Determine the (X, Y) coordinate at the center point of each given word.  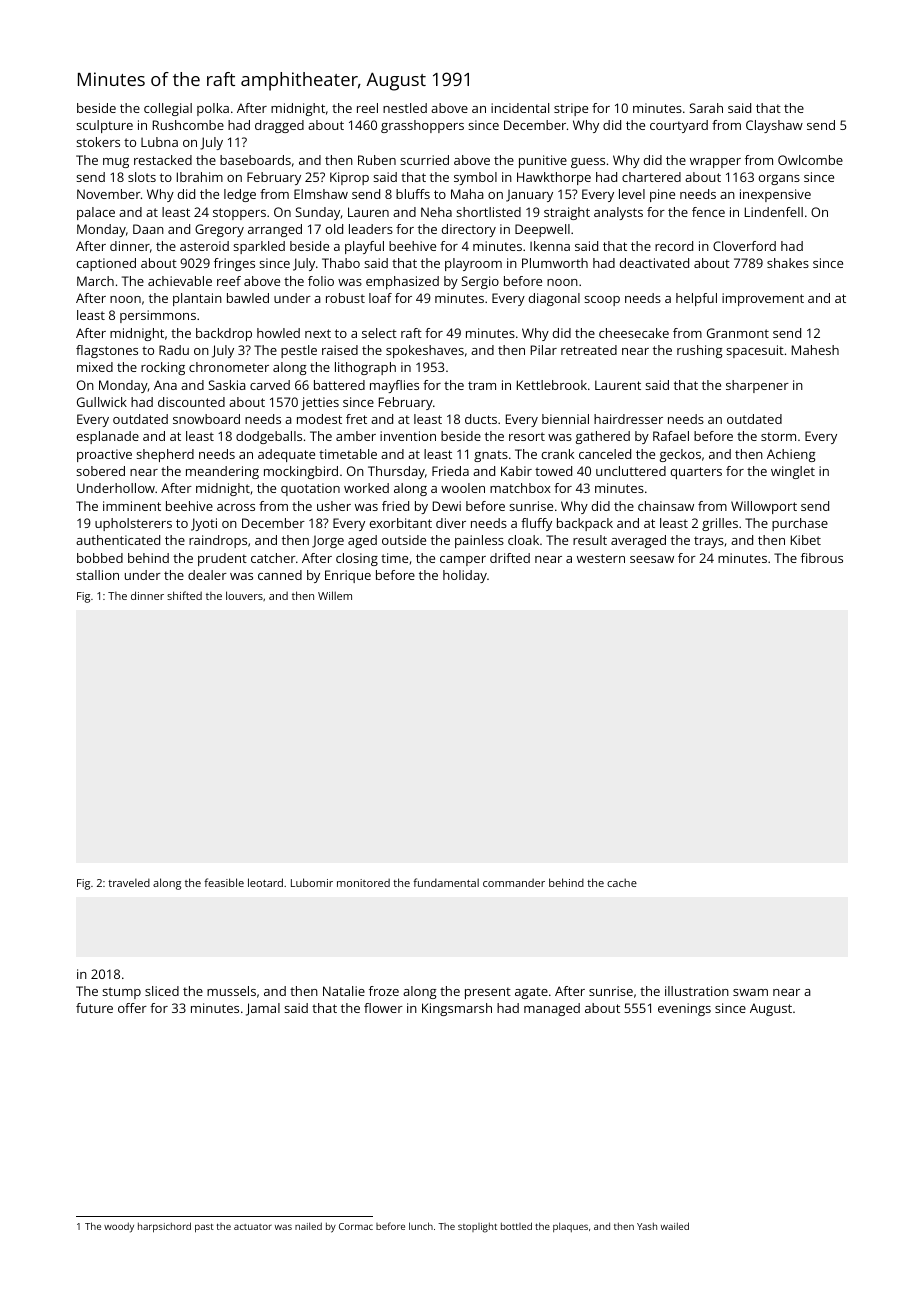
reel (367, 108)
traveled (129, 882)
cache (622, 882)
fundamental (446, 882)
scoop (602, 301)
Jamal (263, 1009)
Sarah (706, 108)
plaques (570, 1227)
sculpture (105, 126)
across (236, 507)
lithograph (365, 368)
